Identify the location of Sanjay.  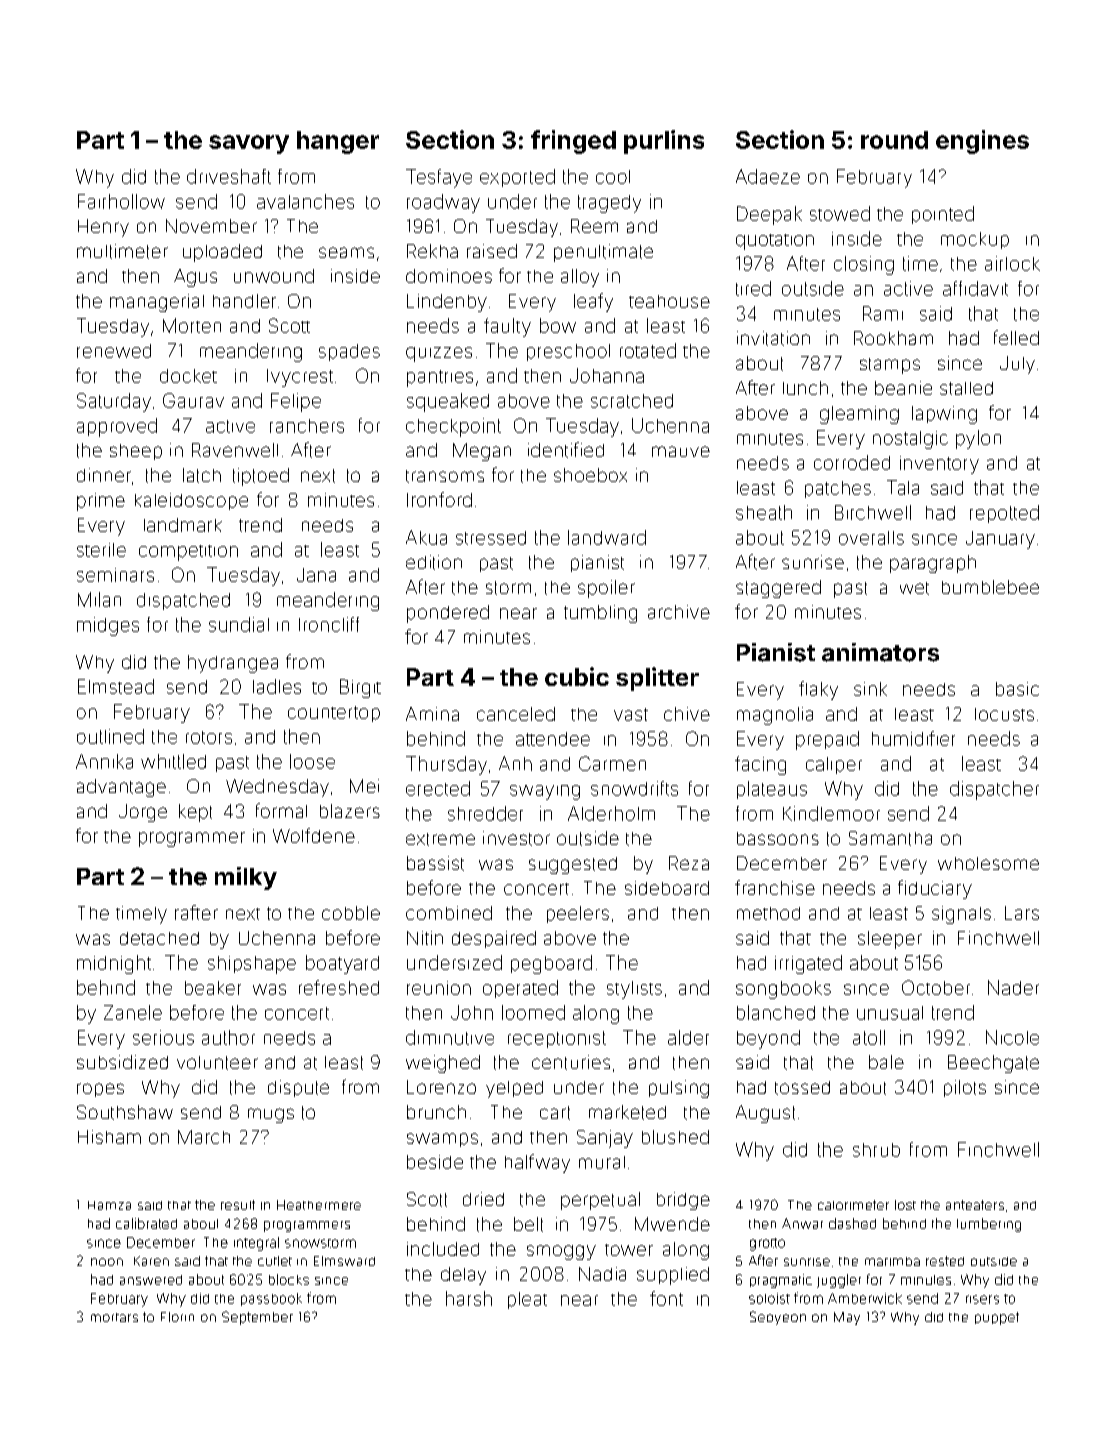
(605, 1139).
